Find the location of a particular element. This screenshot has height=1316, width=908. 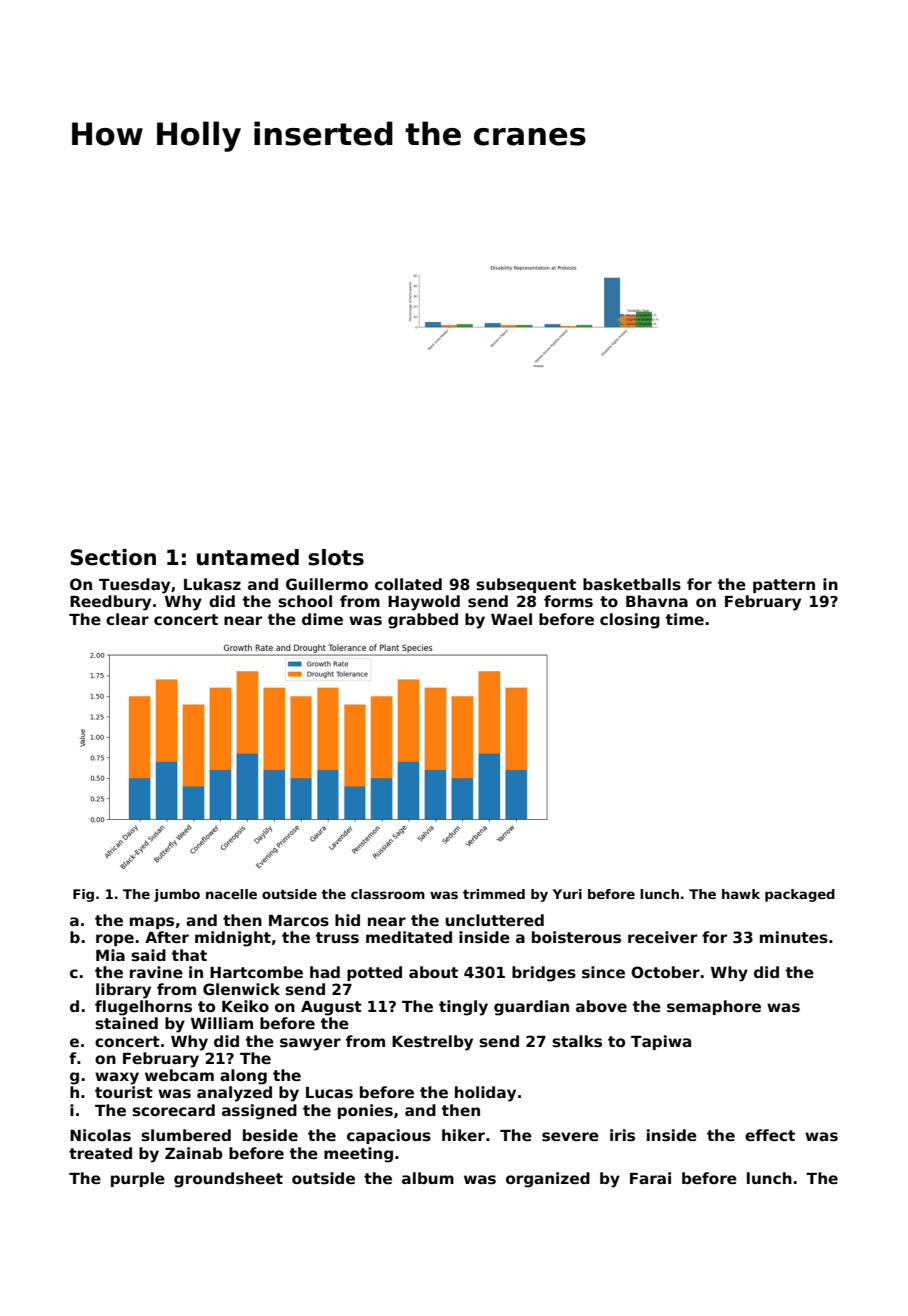

grabbed is located at coordinates (423, 621).
